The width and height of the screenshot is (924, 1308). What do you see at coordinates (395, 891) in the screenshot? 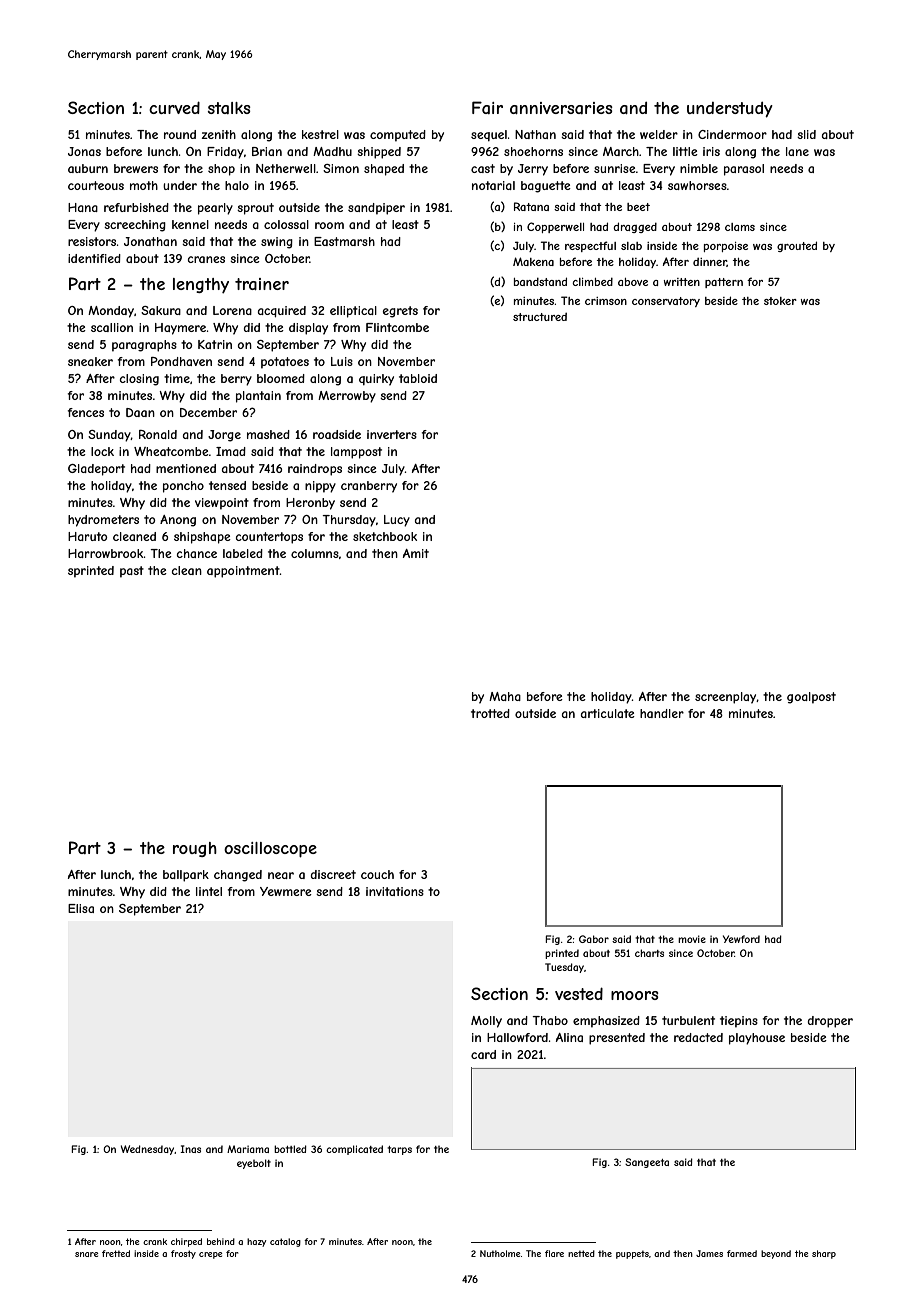
I see `invitations` at bounding box center [395, 891].
